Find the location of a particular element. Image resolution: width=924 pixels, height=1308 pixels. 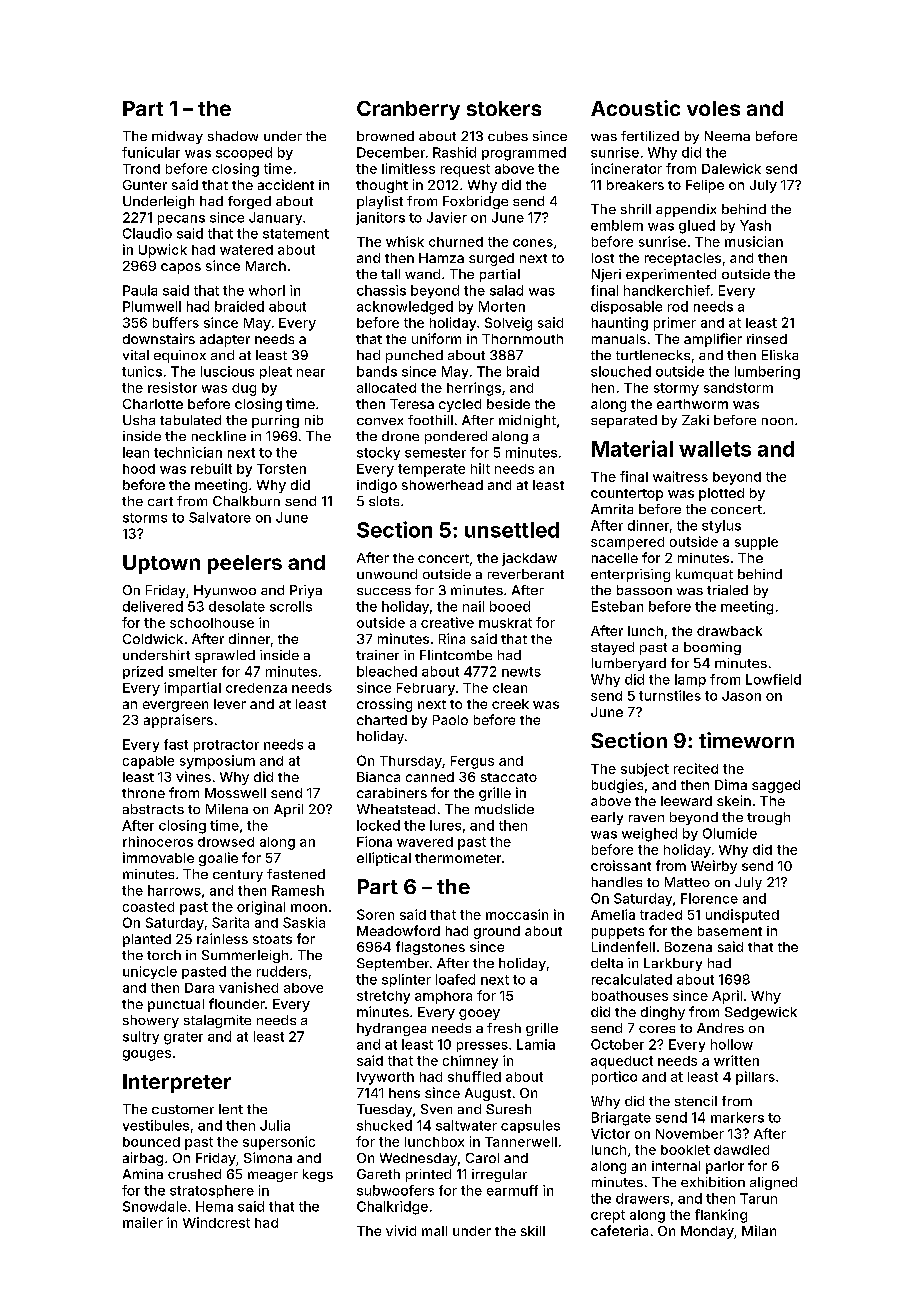

noon is located at coordinates (777, 421).
